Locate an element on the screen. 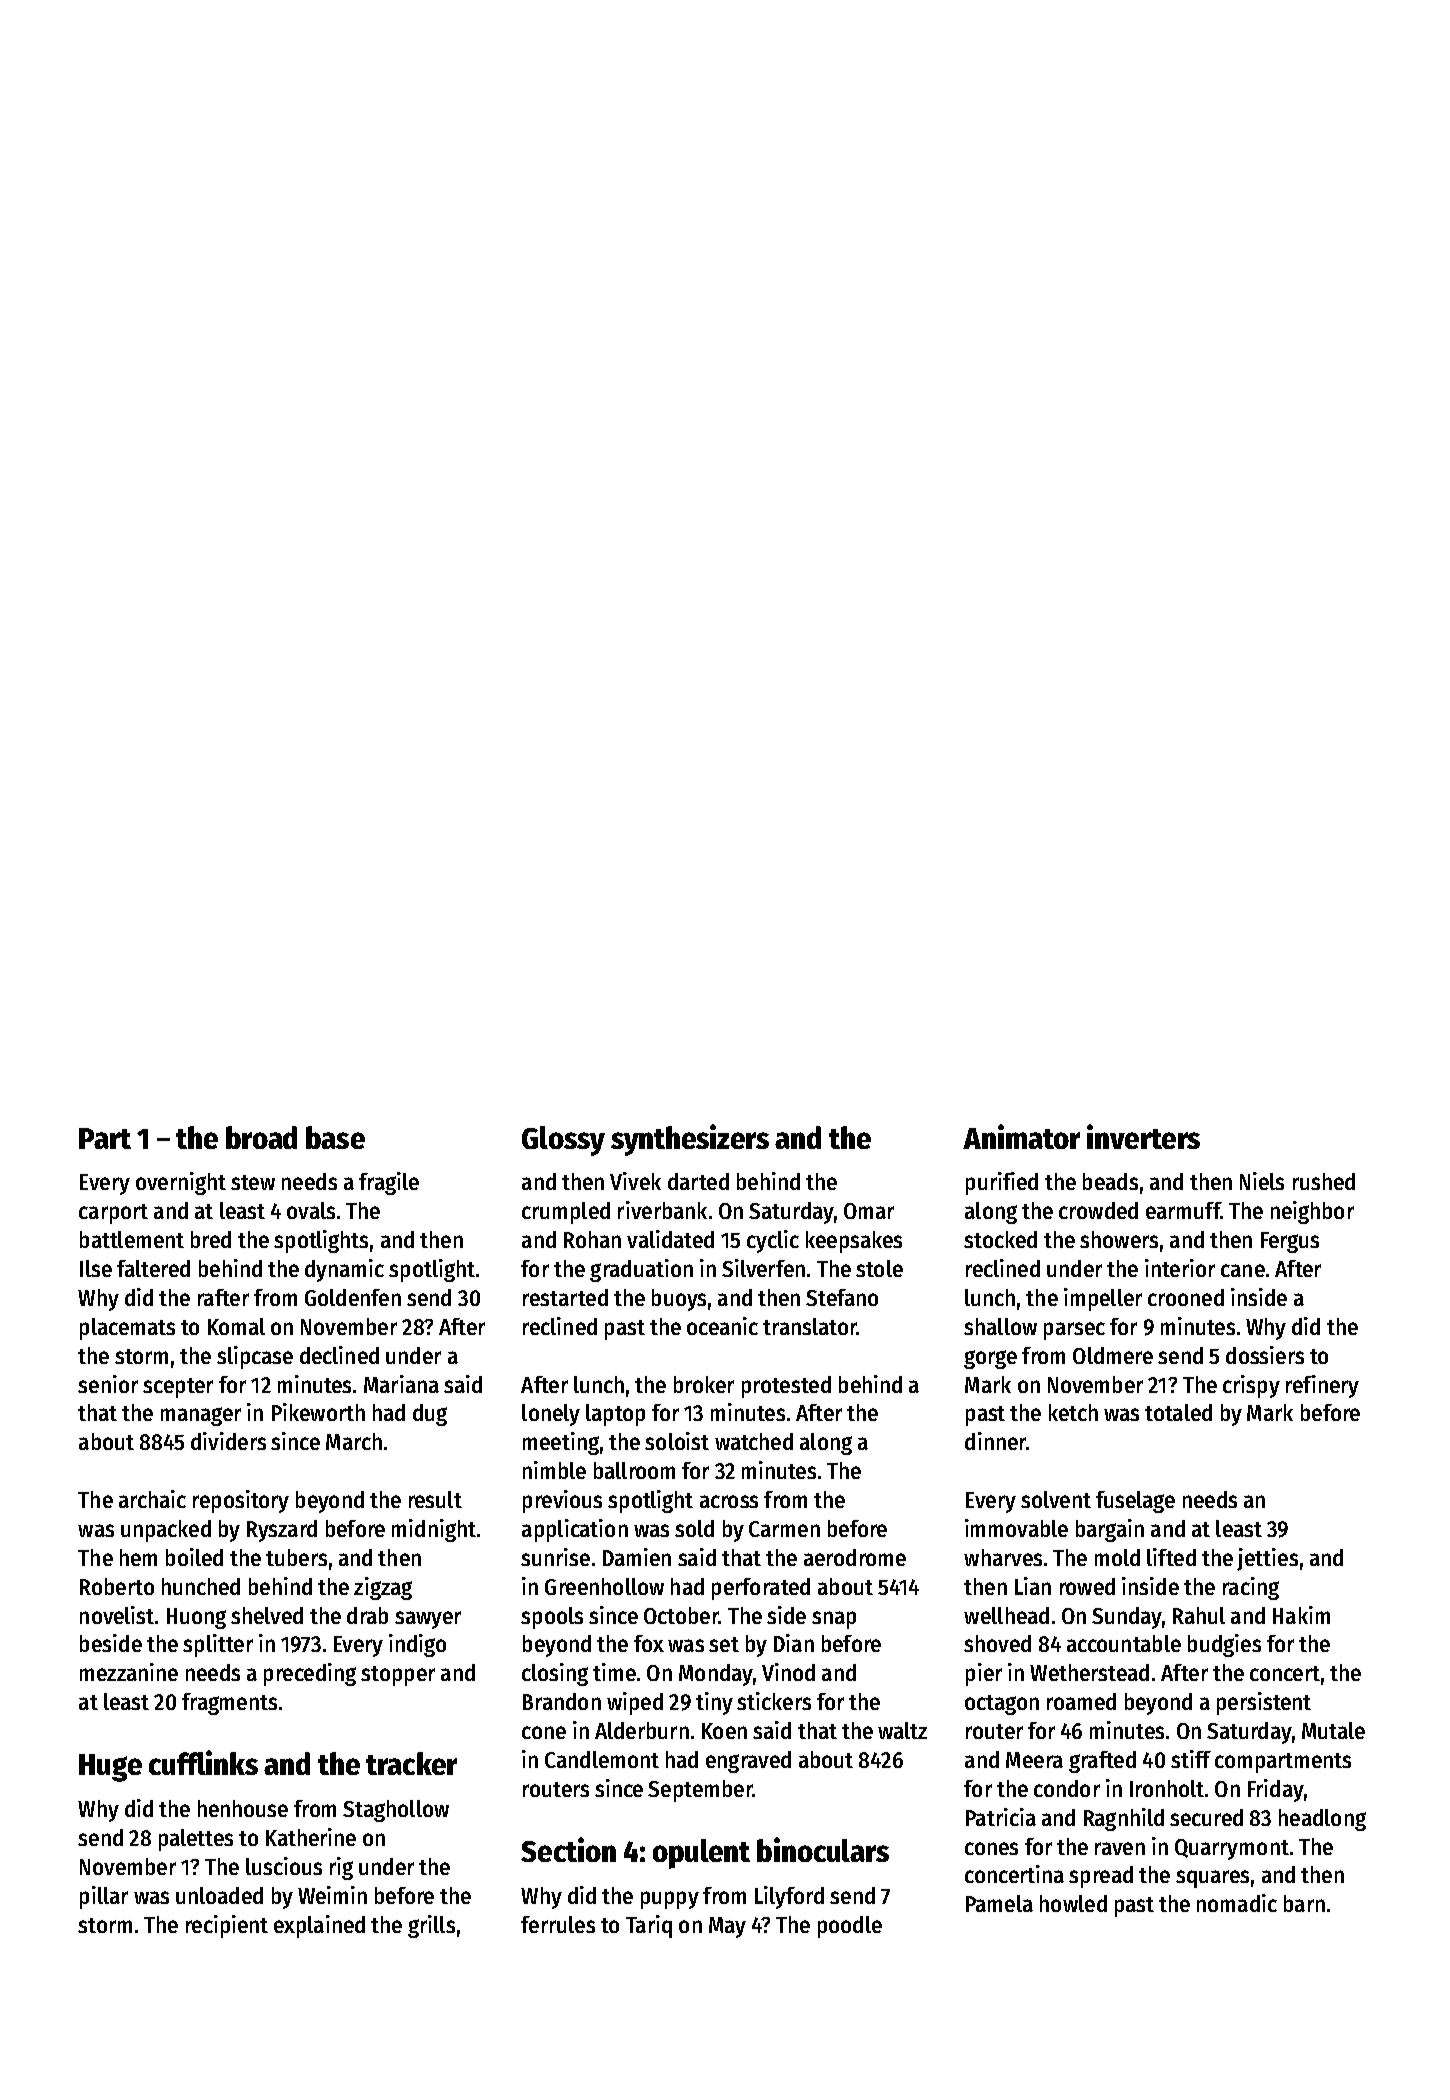  fuselage is located at coordinates (1135, 1502).
